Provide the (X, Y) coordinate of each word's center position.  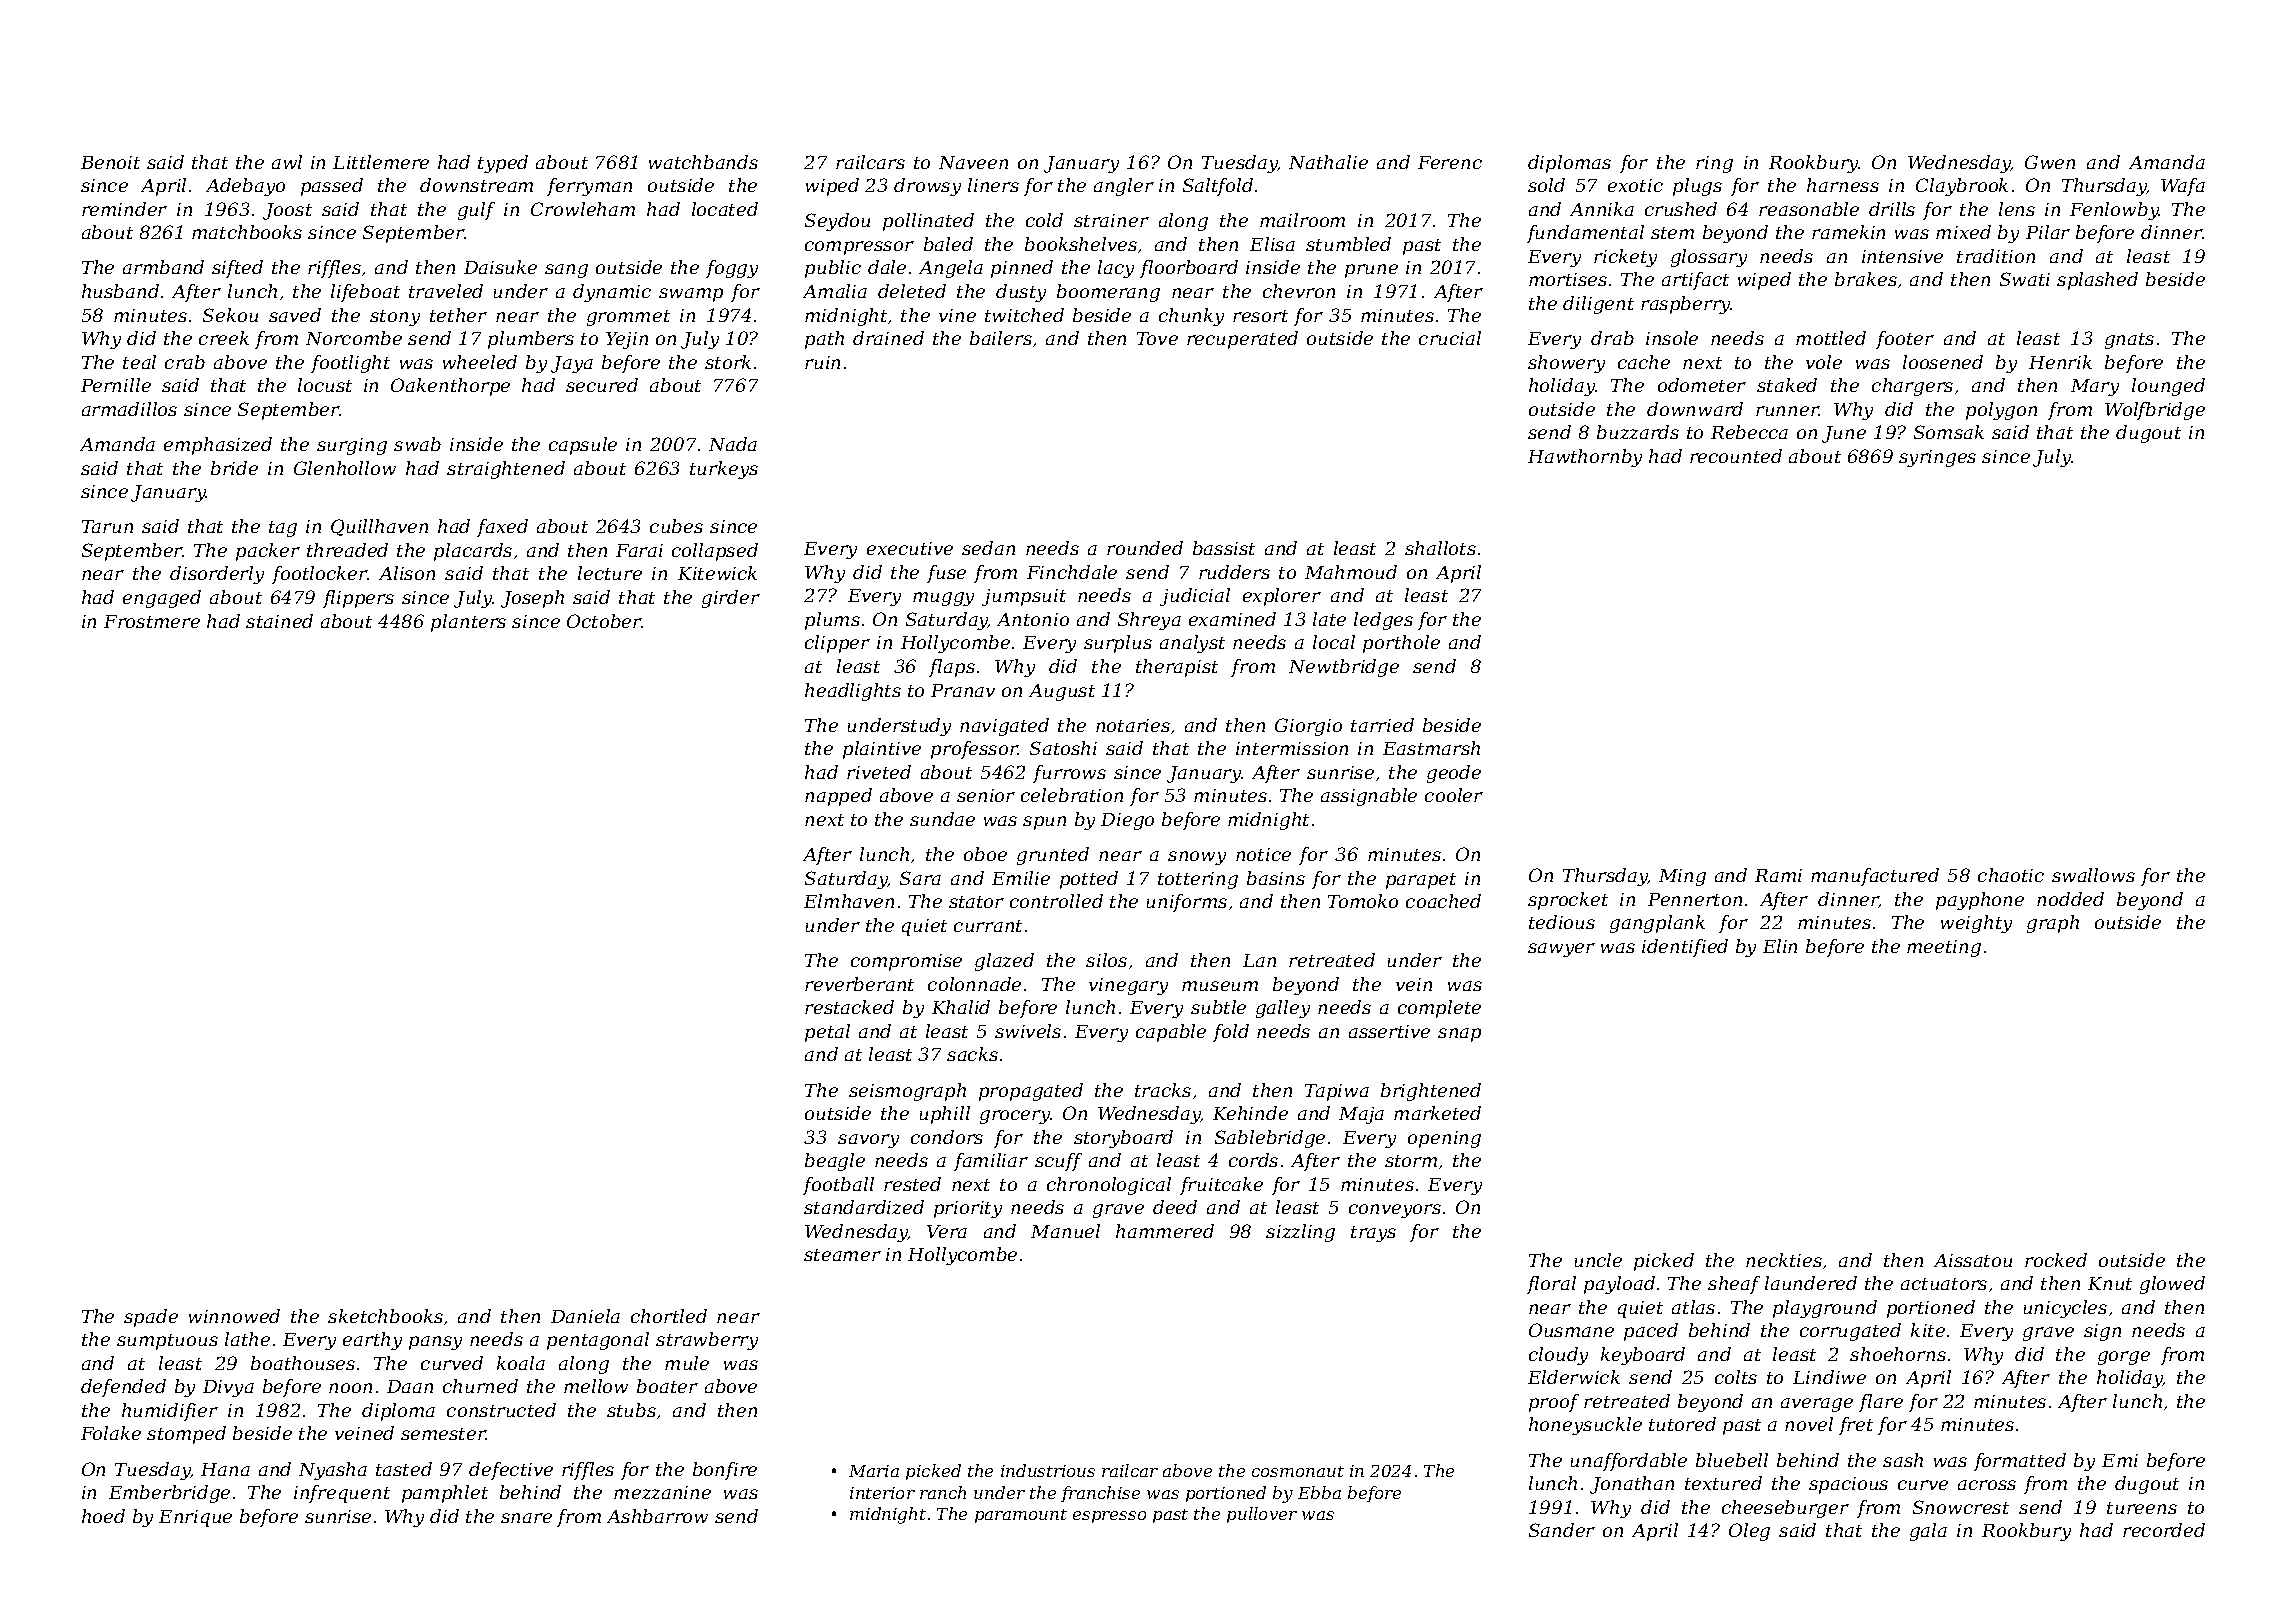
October (604, 621)
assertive (1389, 1031)
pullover (1262, 1515)
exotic (1635, 185)
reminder (124, 209)
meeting (1944, 948)
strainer (1111, 220)
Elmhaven (849, 901)
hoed (103, 1516)
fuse (946, 574)
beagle (835, 1162)
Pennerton (1695, 899)
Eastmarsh (1431, 748)
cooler (1454, 795)
